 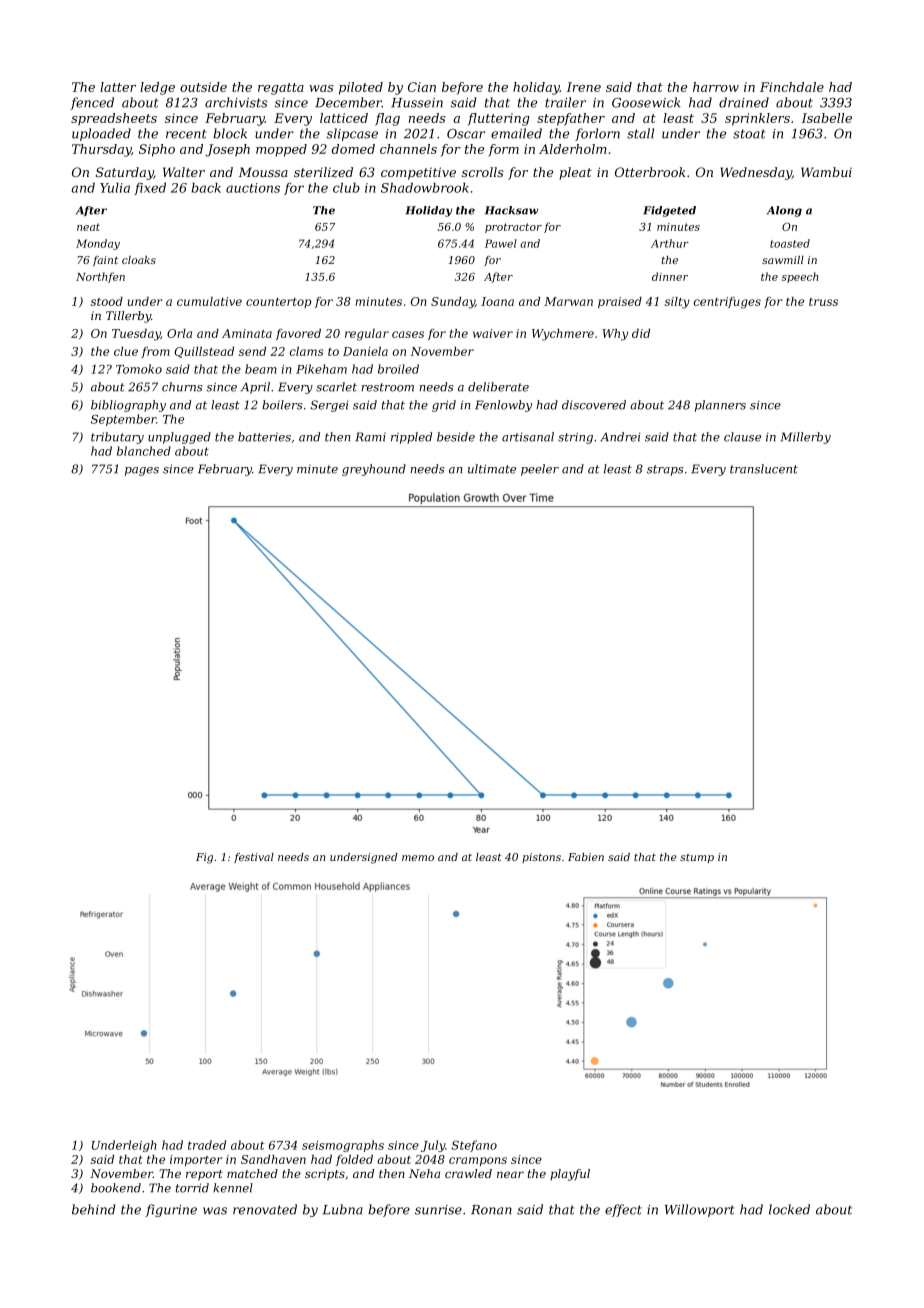 What do you see at coordinates (142, 471) in the page?
I see `pages` at bounding box center [142, 471].
